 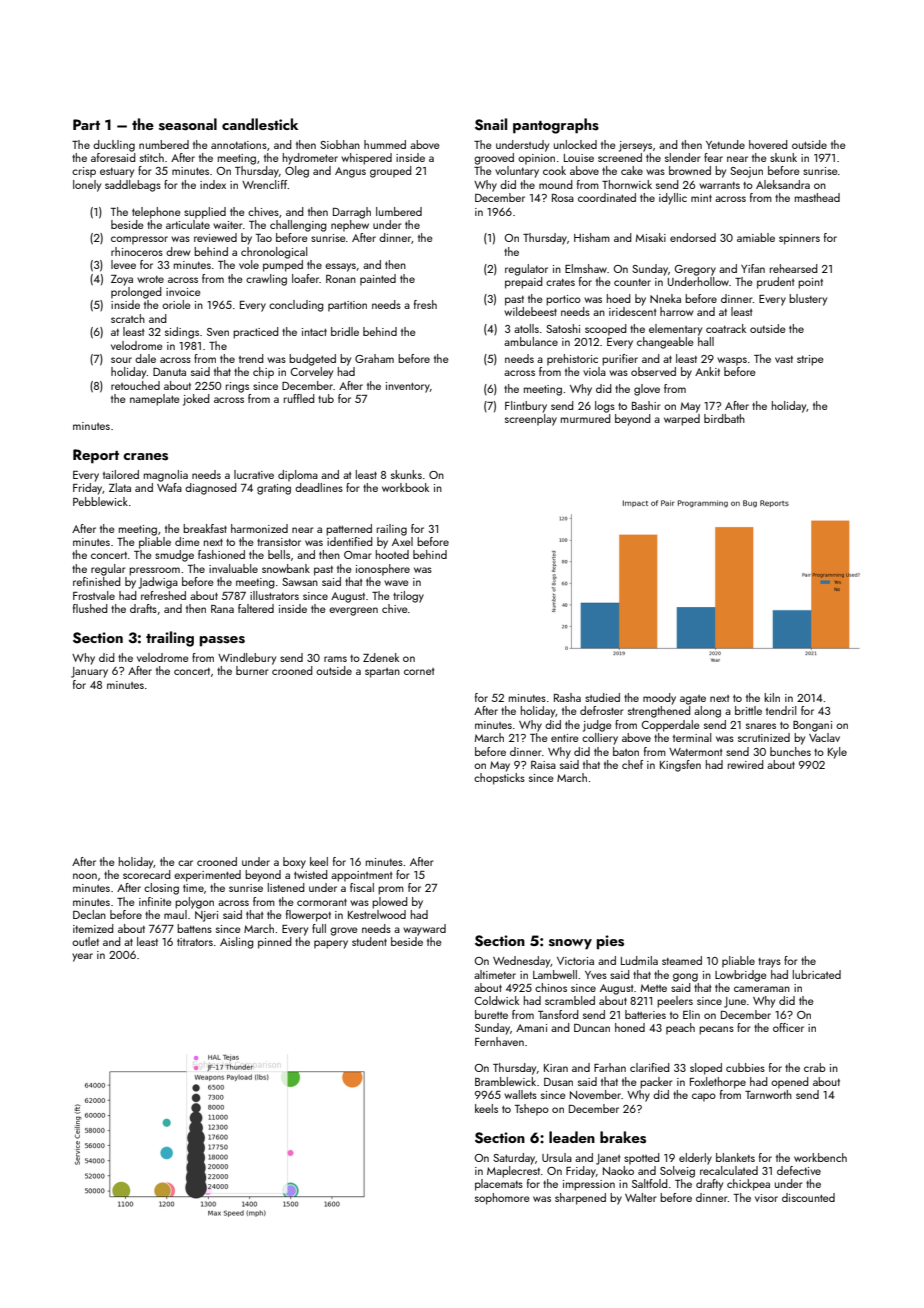 What do you see at coordinates (499, 779) in the screenshot?
I see `chopsticks` at bounding box center [499, 779].
